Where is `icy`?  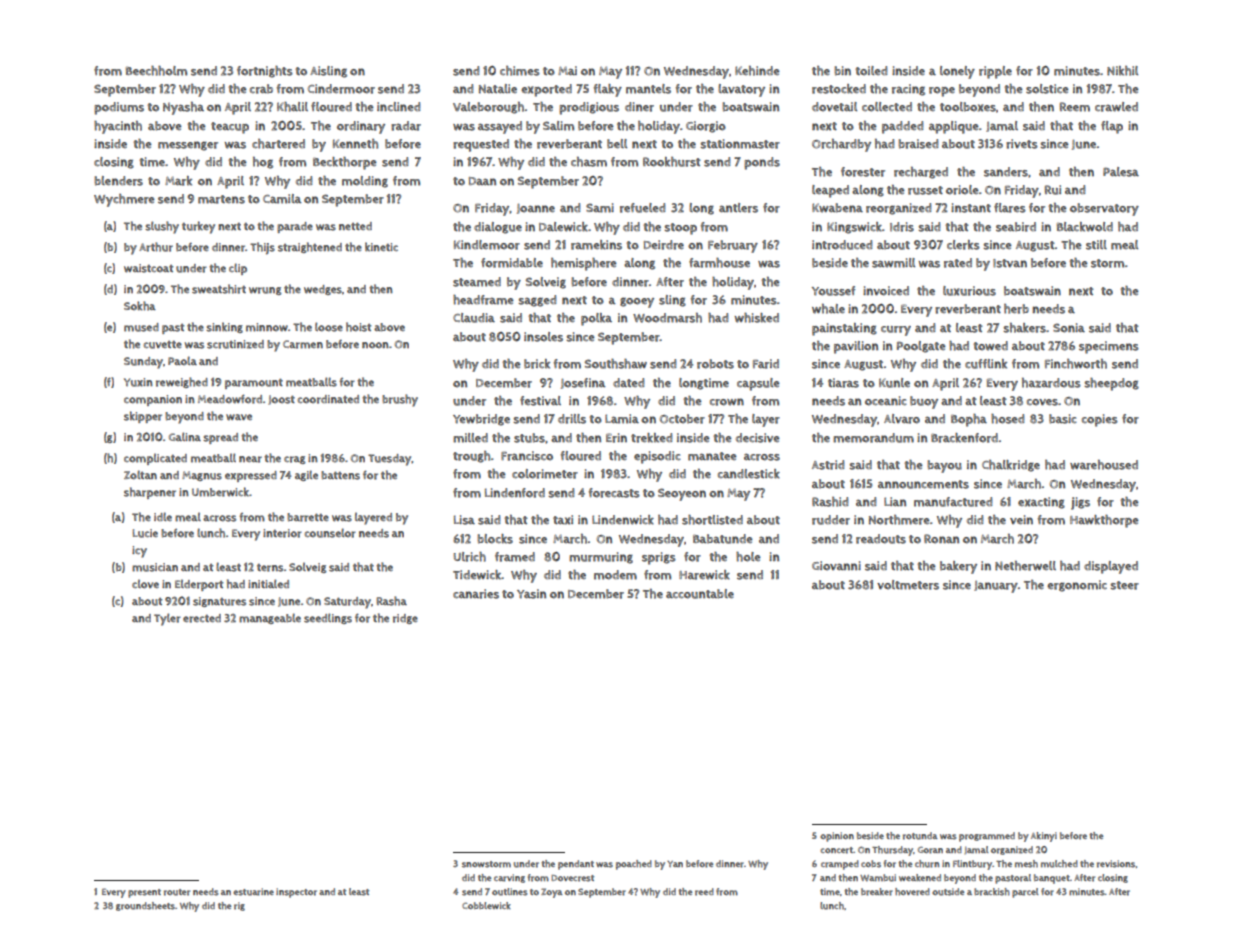 icy is located at coordinates (139, 552).
